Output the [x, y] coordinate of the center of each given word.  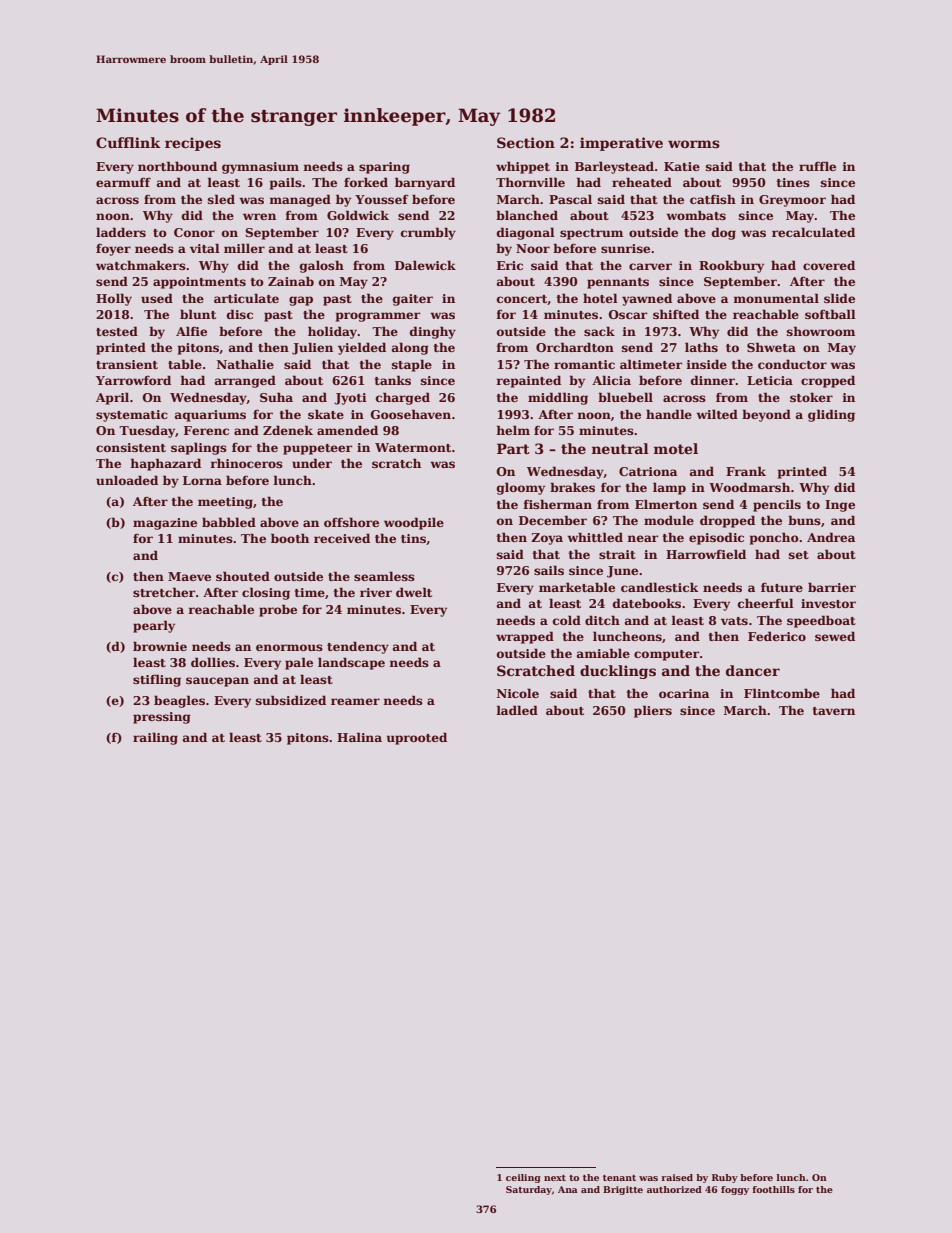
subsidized [291, 700]
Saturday [529, 1190]
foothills [773, 1189]
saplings [199, 448]
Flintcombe [782, 693]
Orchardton [575, 347]
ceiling [523, 1178]
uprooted [417, 738]
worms [694, 144]
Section [526, 142]
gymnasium [260, 168]
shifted [676, 314]
